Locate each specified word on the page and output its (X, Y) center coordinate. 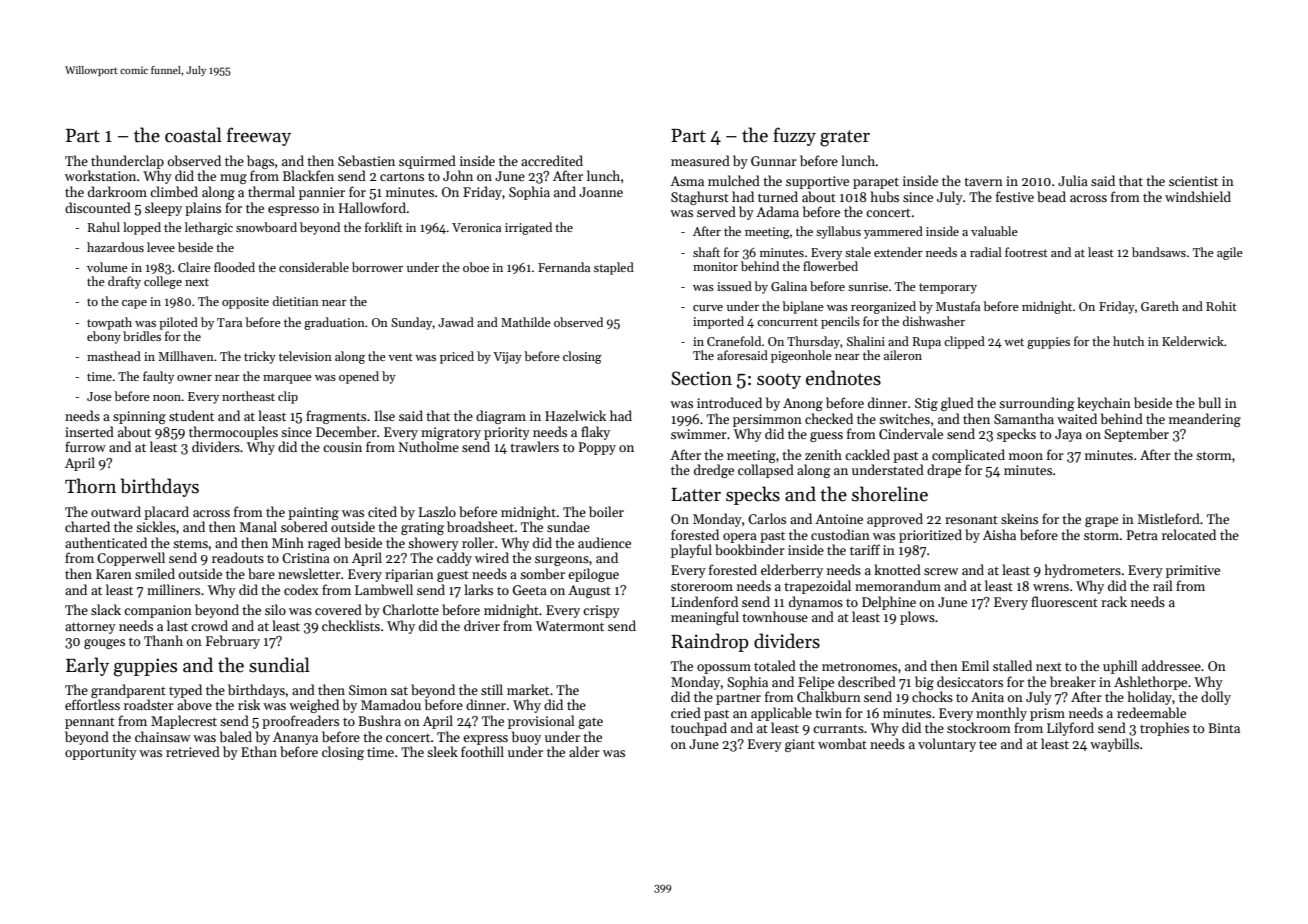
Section (701, 378)
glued (957, 404)
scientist (1193, 181)
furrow (85, 446)
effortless (92, 704)
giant (800, 745)
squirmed (427, 162)
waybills (1114, 745)
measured (700, 160)
